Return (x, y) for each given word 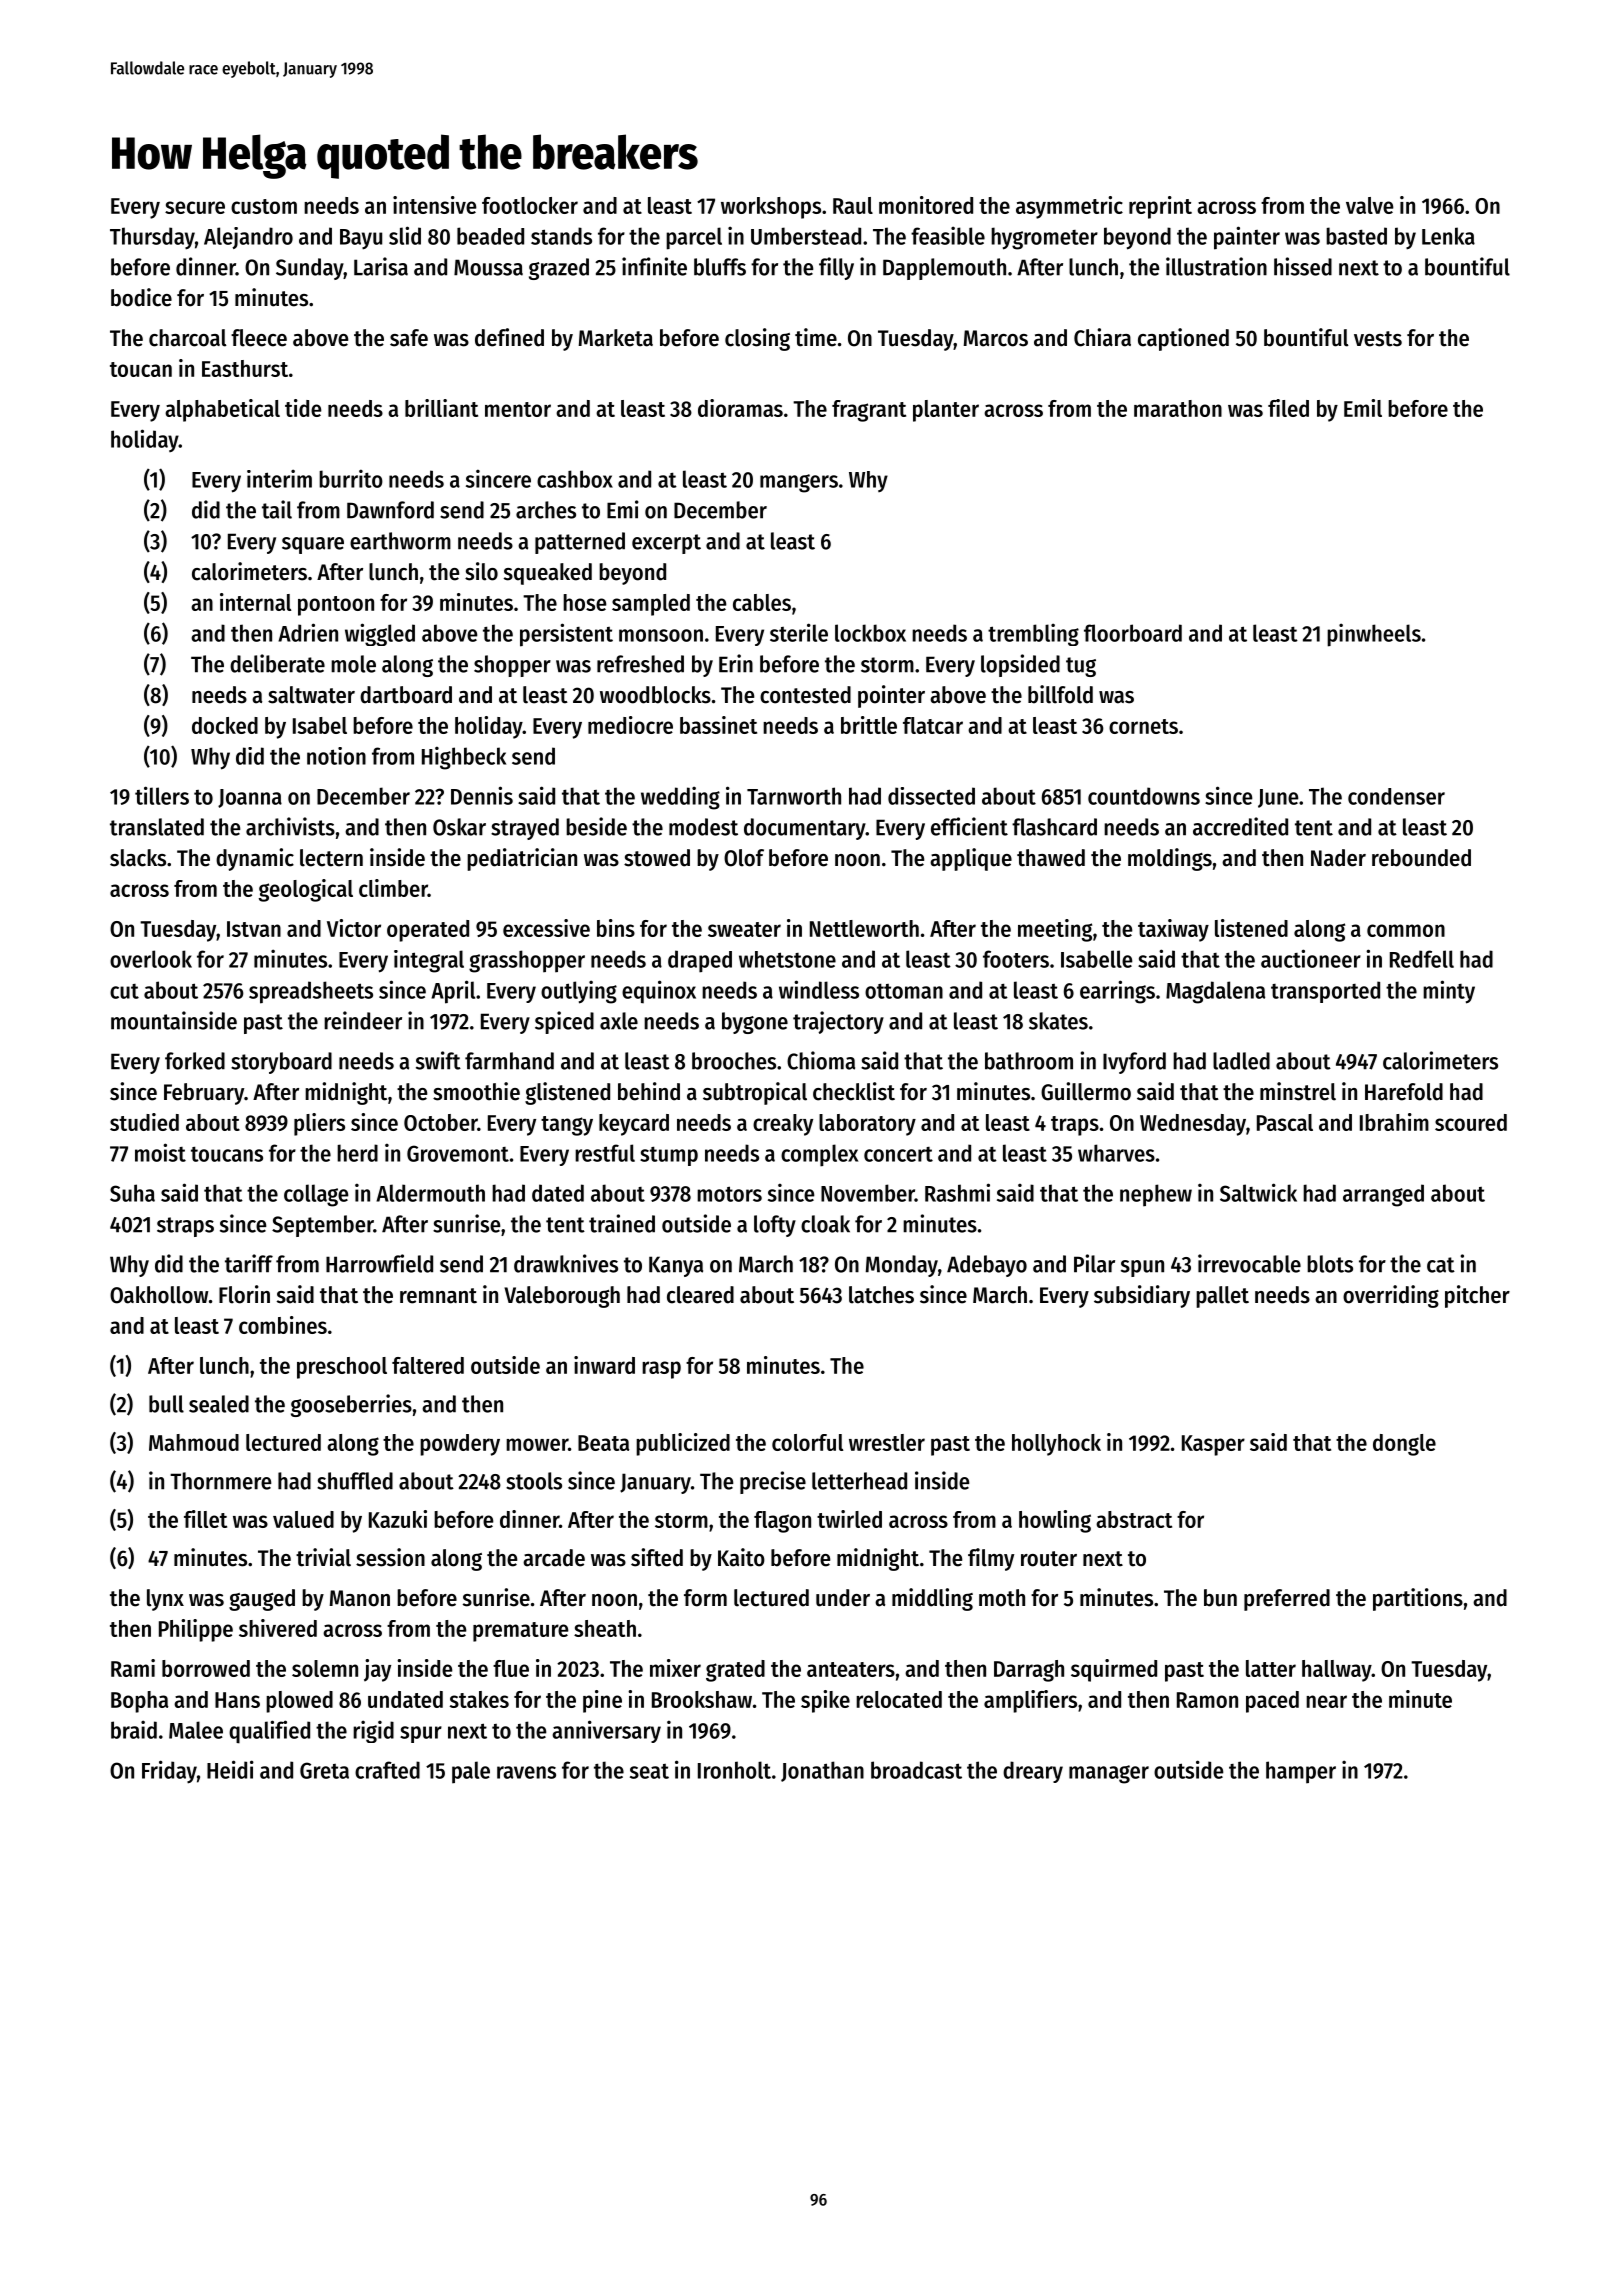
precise (773, 1482)
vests (1378, 339)
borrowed (206, 1668)
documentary (805, 829)
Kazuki (398, 1519)
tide (303, 408)
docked (225, 725)
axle (619, 1021)
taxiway (1173, 930)
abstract (1134, 1519)
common (1406, 930)
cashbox (575, 479)
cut (124, 991)
